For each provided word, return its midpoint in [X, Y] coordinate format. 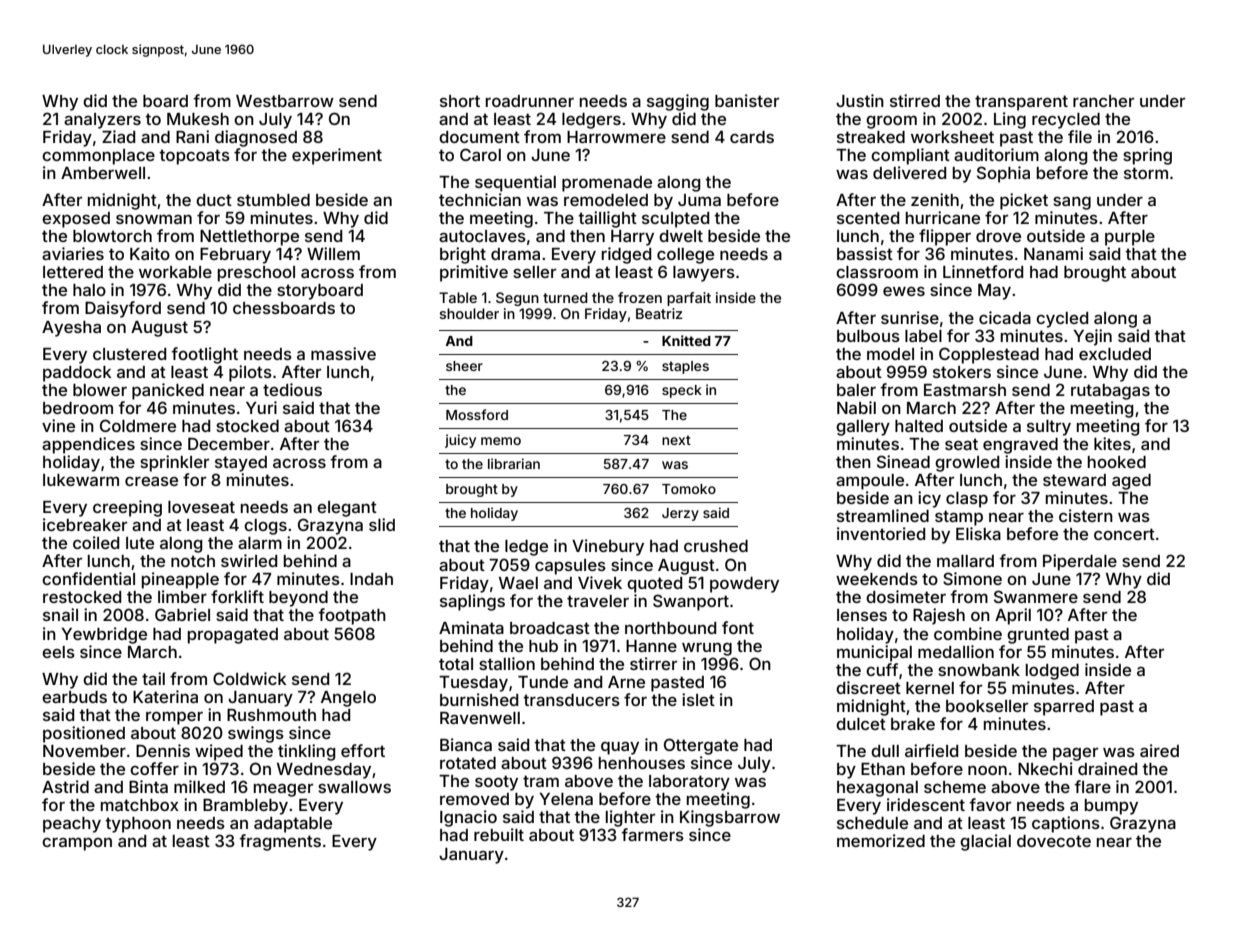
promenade [607, 184]
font [738, 627]
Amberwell [103, 173]
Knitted [686, 340]
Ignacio [468, 818]
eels [58, 652]
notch [193, 561]
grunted [1038, 636]
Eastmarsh [965, 390]
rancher [1103, 101]
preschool [256, 274]
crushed [716, 546]
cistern [1086, 515]
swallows [354, 787]
